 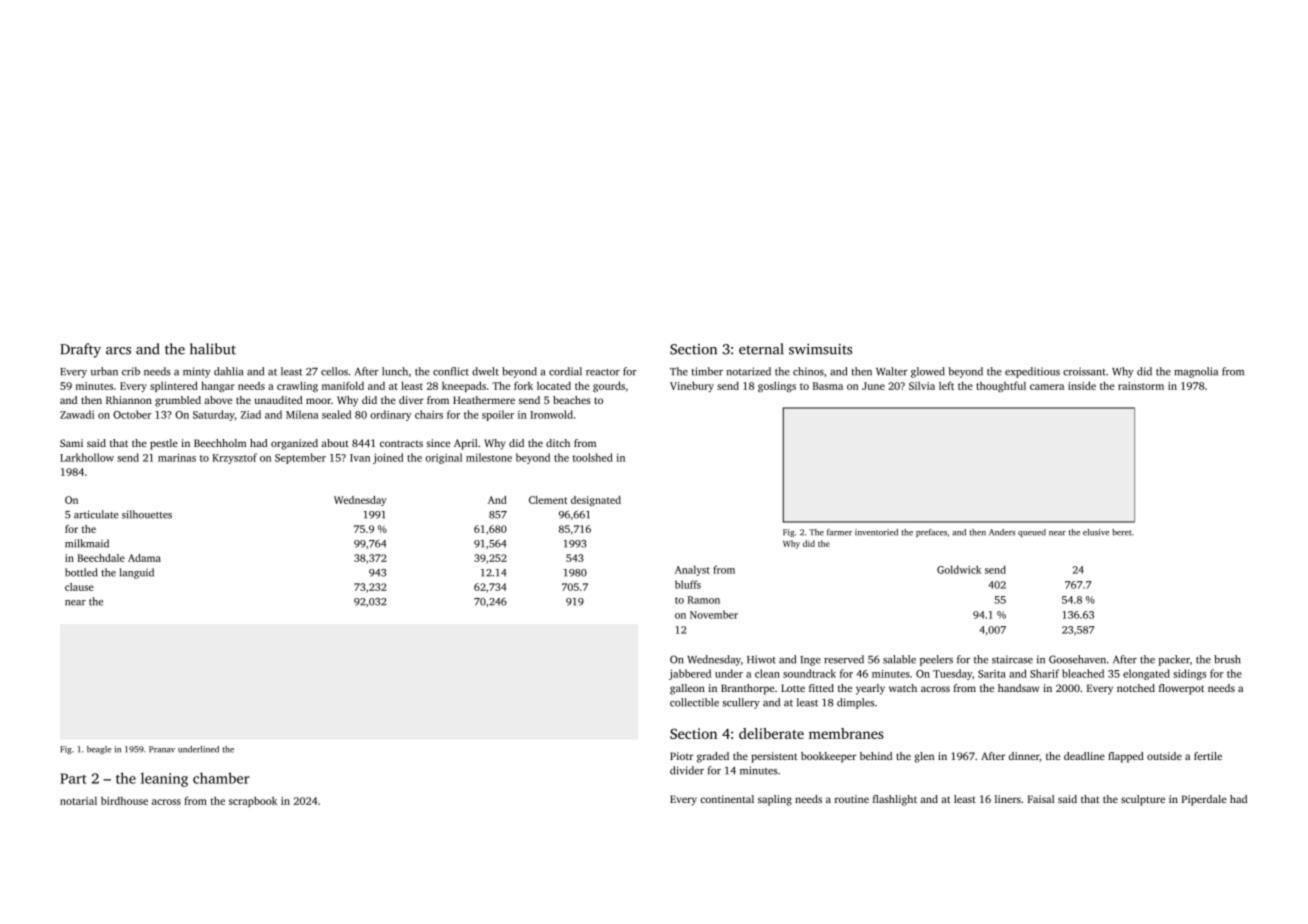 What do you see at coordinates (924, 757) in the document?
I see `glen` at bounding box center [924, 757].
